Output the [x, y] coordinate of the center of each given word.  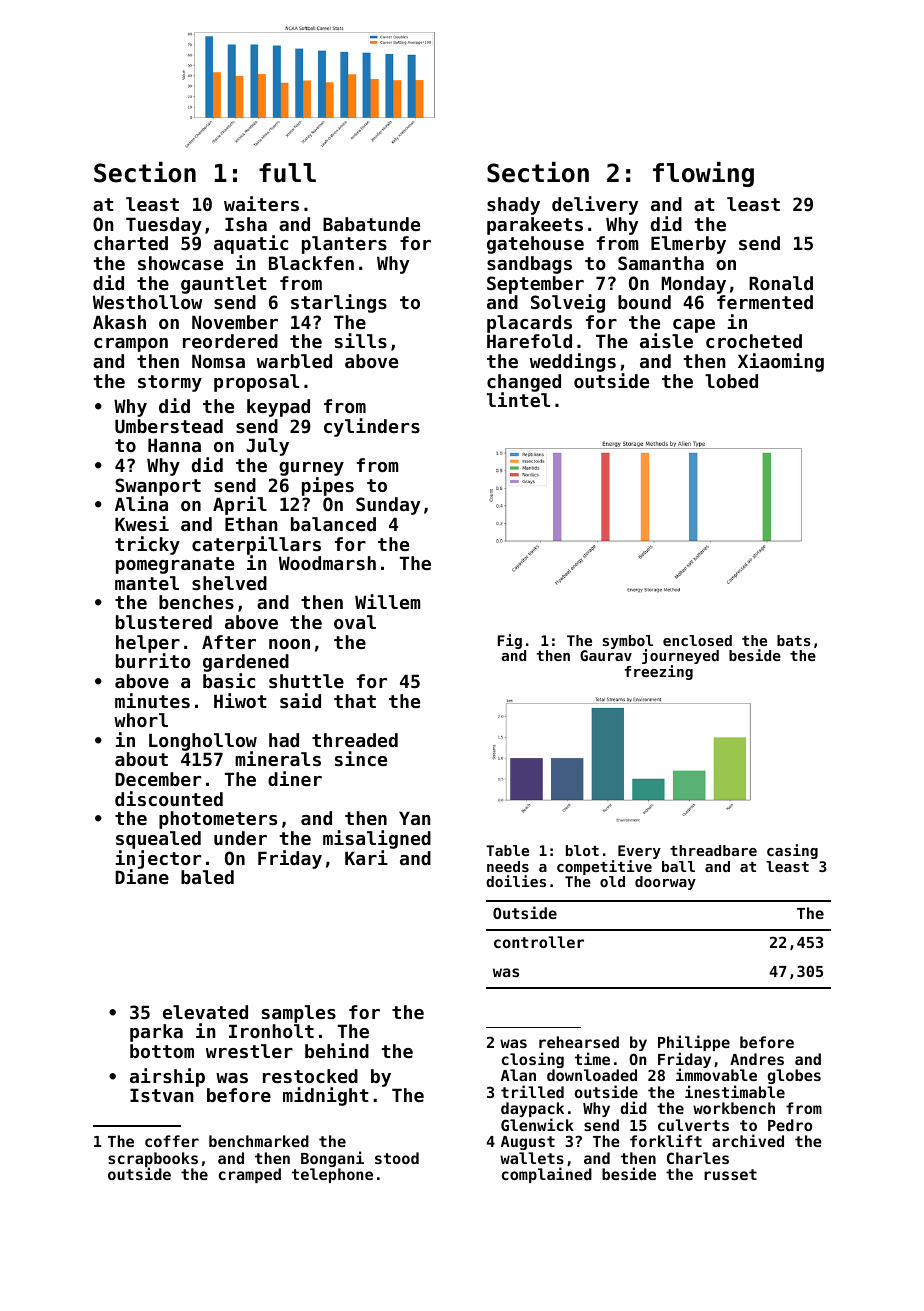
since [361, 758]
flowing [703, 174]
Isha [246, 224]
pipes [328, 486]
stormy [170, 383]
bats [794, 640]
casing [792, 851]
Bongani [332, 1159]
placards [529, 324]
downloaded [592, 1075]
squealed [158, 840]
